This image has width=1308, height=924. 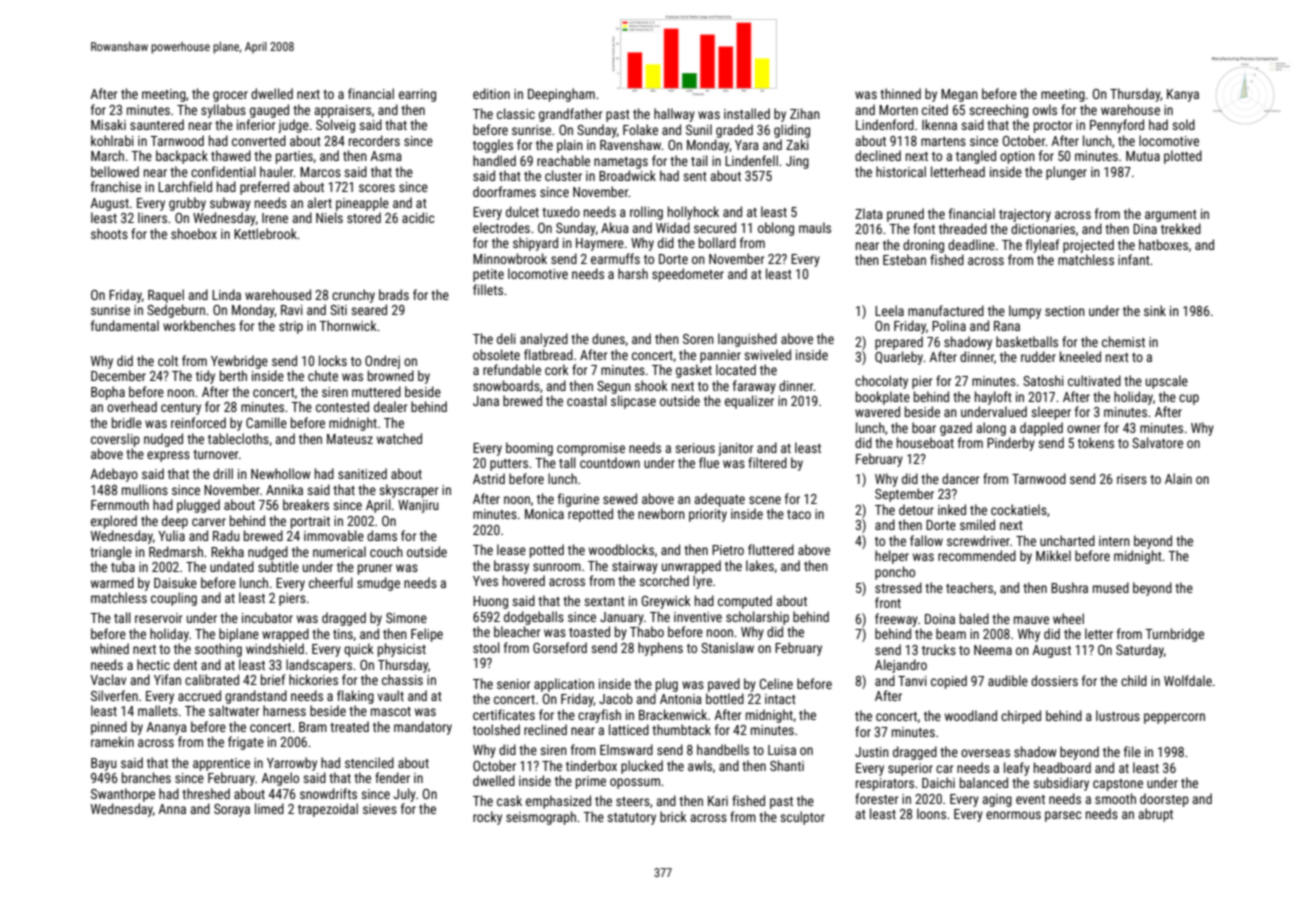 What do you see at coordinates (182, 157) in the image?
I see `backpack` at bounding box center [182, 157].
